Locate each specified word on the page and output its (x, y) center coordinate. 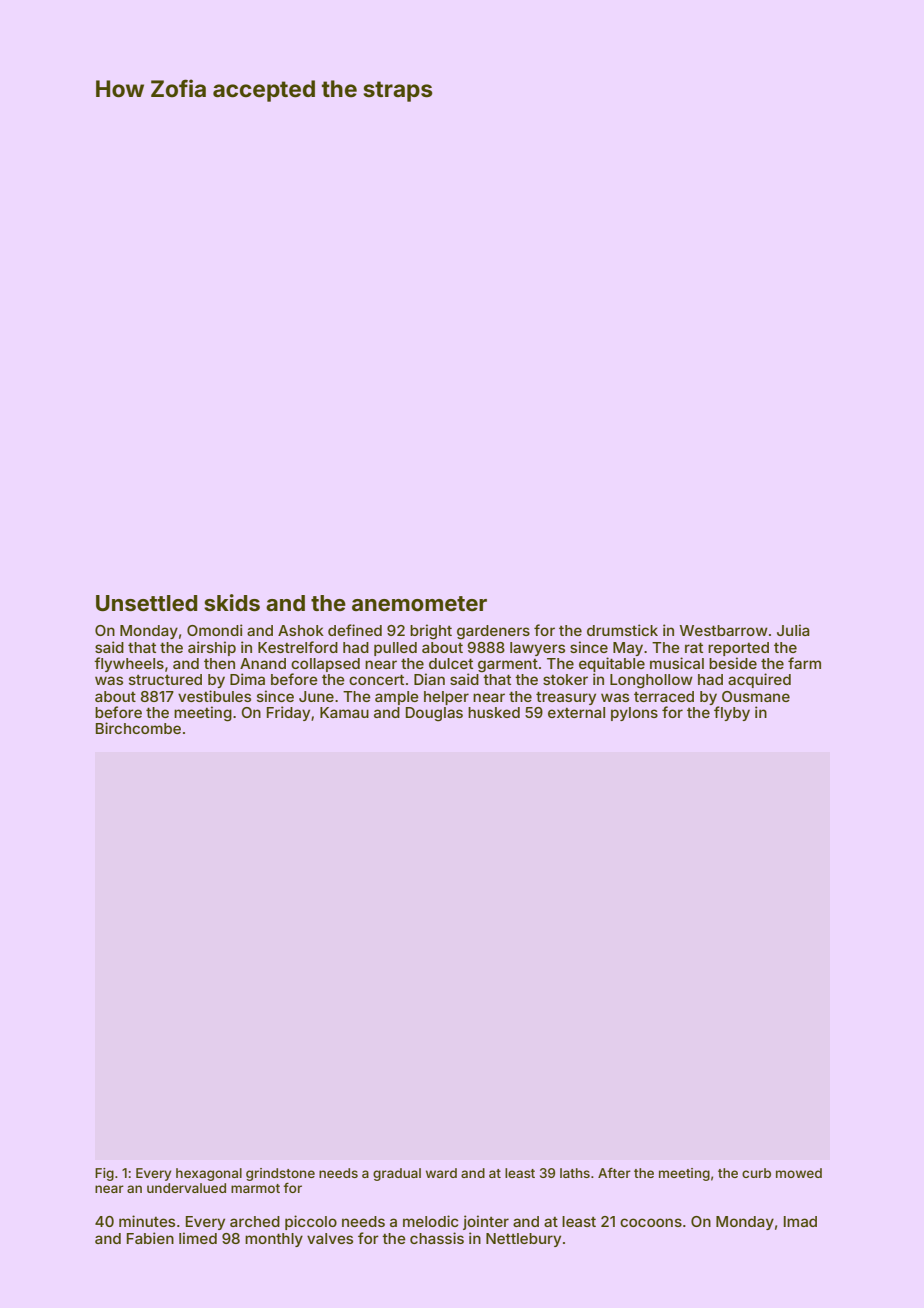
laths (575, 1173)
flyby (732, 713)
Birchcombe (138, 728)
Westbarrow (723, 630)
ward (441, 1173)
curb (756, 1173)
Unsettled (146, 603)
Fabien (150, 1238)
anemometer (419, 603)
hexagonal (209, 1174)
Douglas (434, 714)
